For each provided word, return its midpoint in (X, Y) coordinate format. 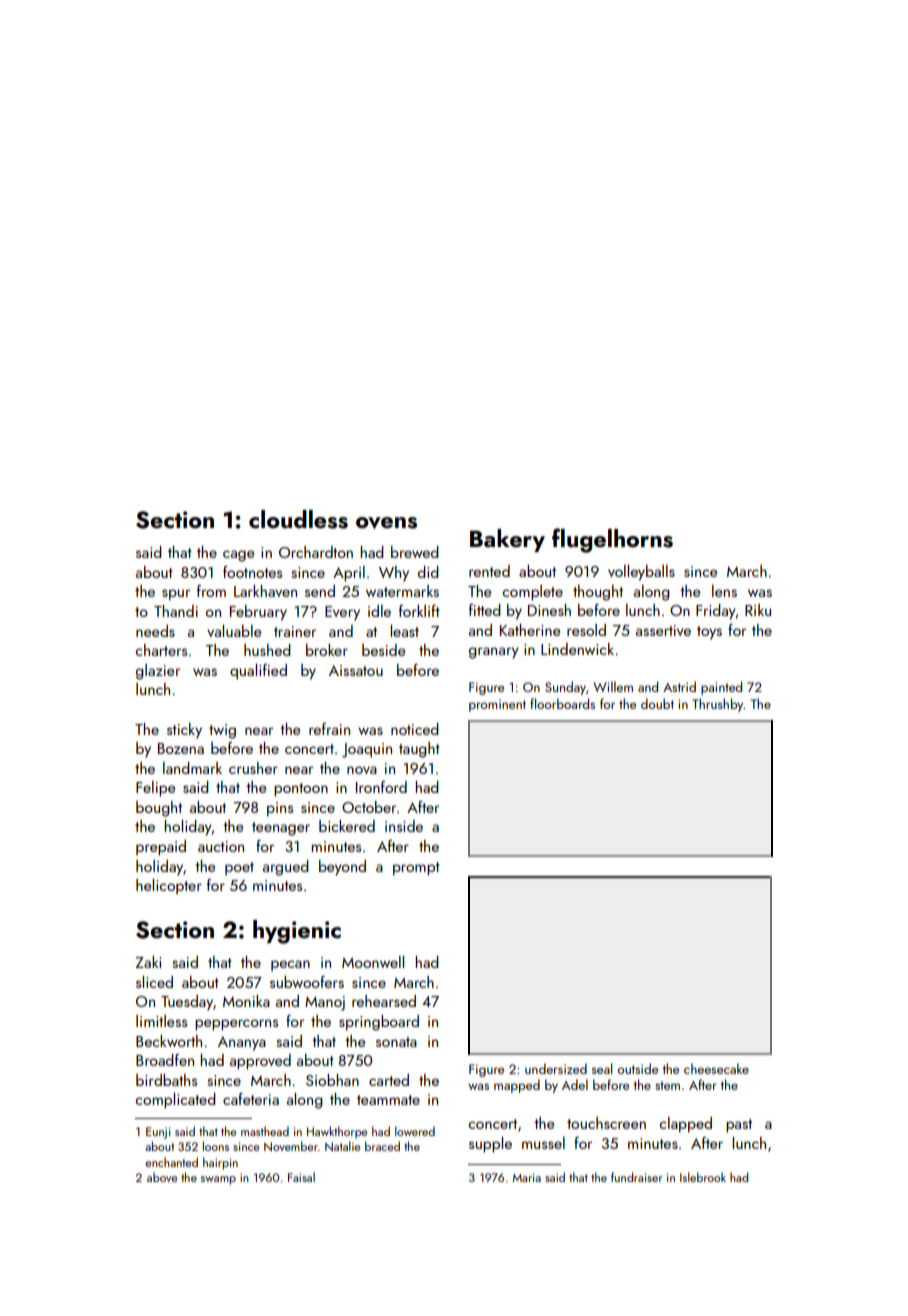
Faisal (301, 1177)
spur (176, 595)
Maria (527, 1177)
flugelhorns (612, 540)
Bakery (507, 540)
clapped (685, 1125)
